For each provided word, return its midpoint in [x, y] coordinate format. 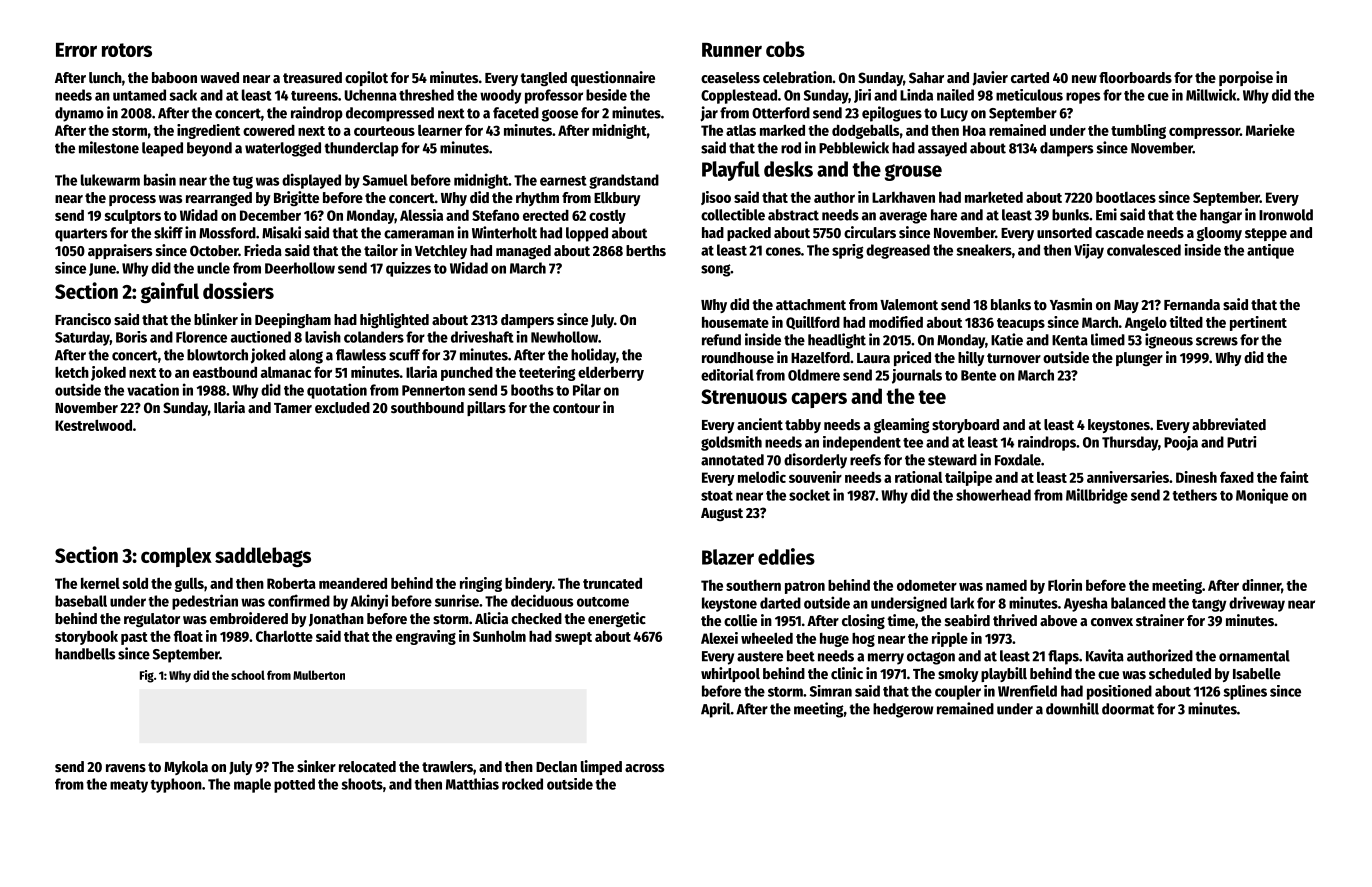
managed [523, 252]
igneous [1169, 341]
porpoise [1246, 78]
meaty [129, 786]
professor [554, 96]
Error [76, 50]
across [644, 768]
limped [601, 767]
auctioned [261, 337]
